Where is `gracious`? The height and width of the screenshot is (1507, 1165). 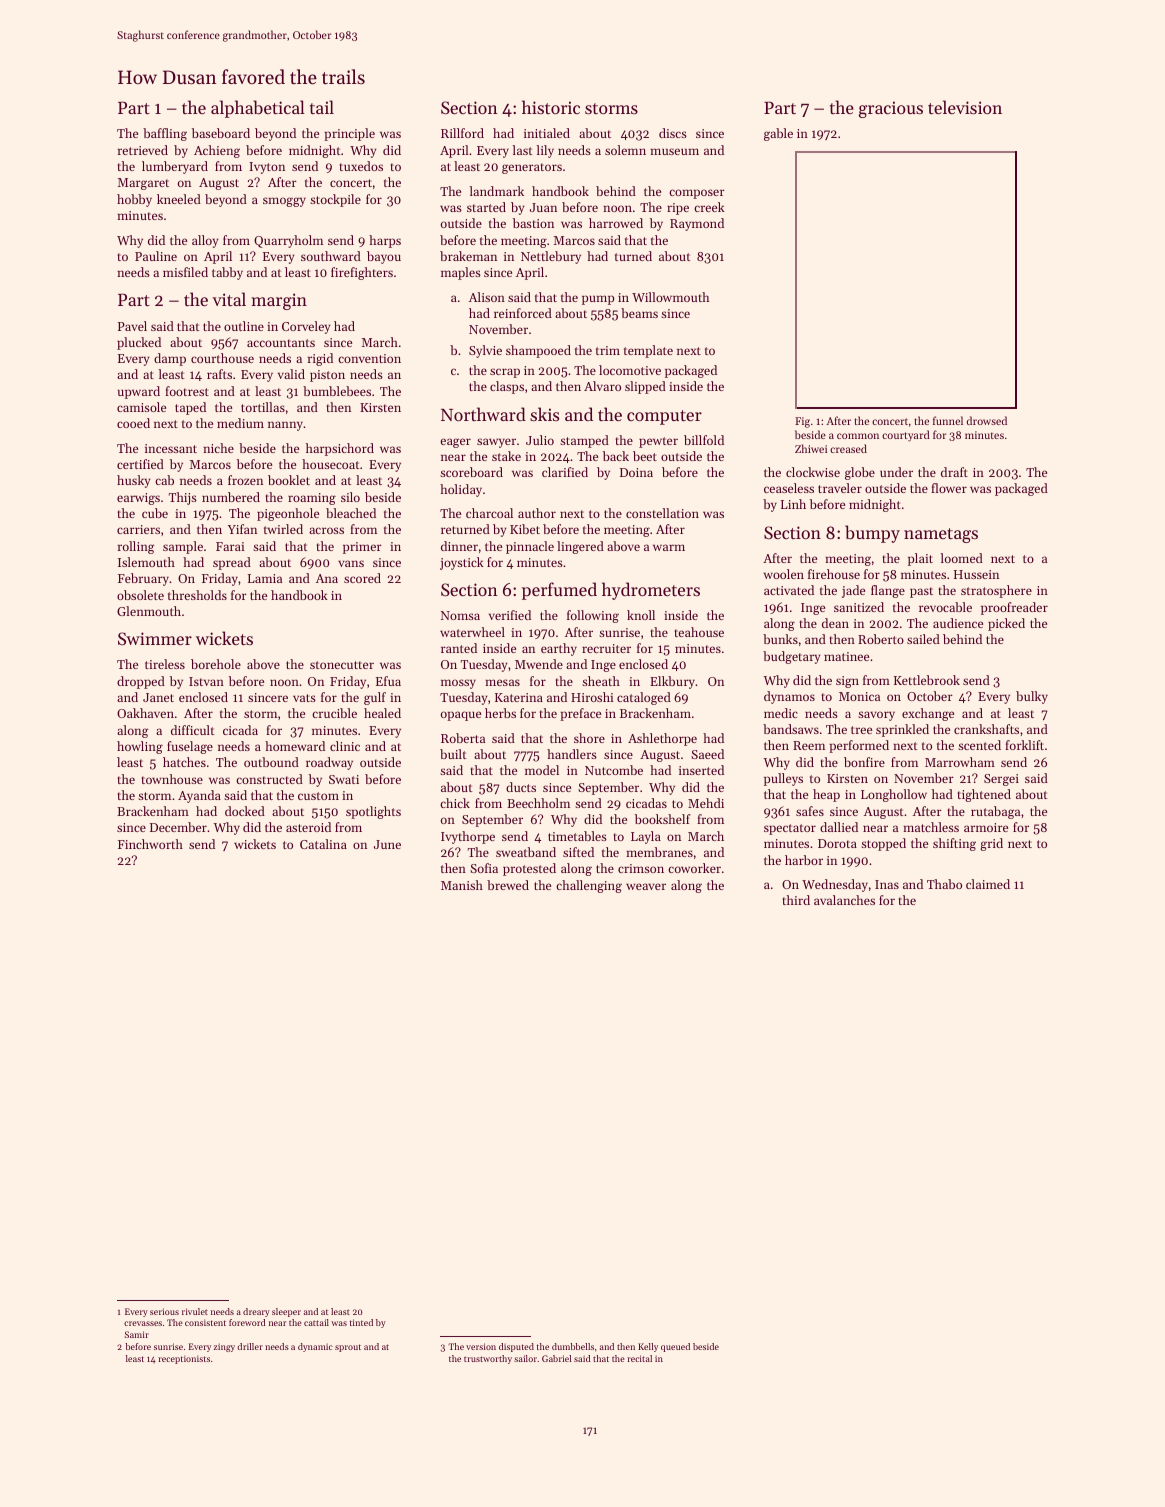 gracious is located at coordinates (891, 109).
